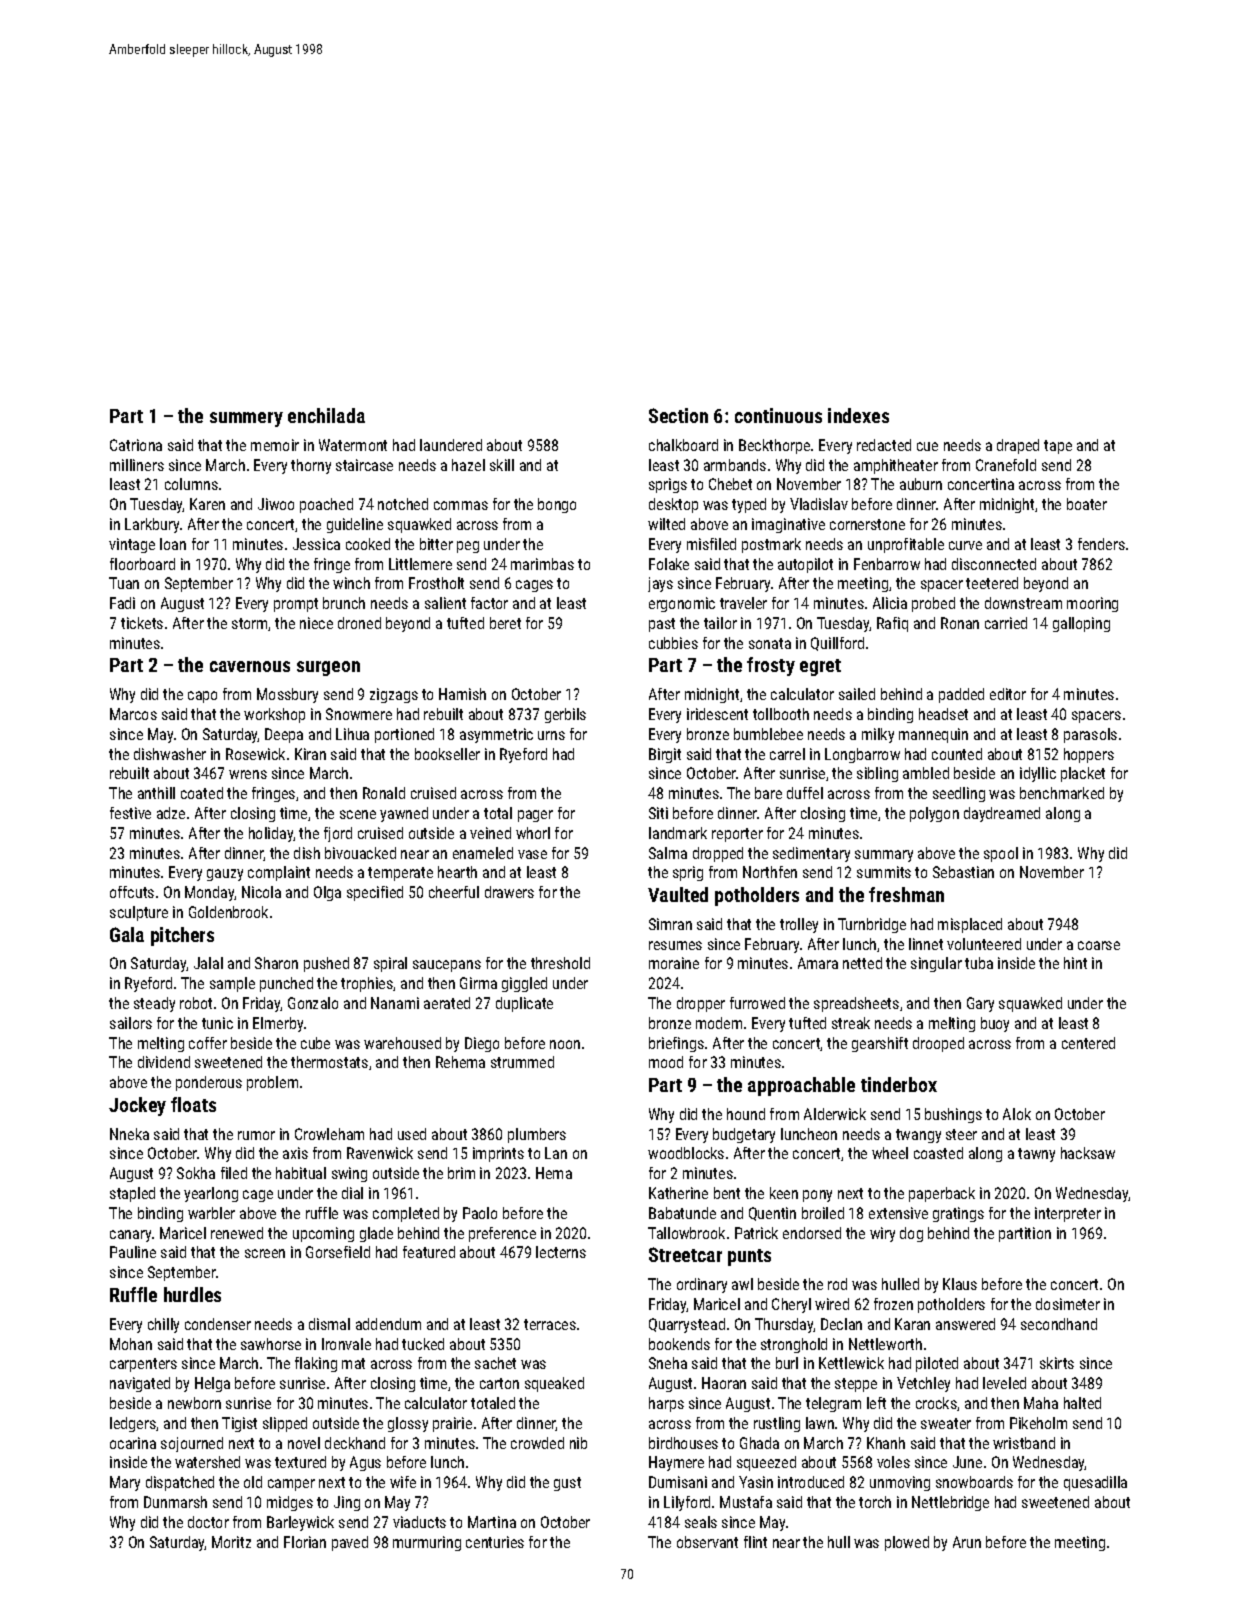 The width and height of the screenshot is (1241, 1607). What do you see at coordinates (196, 1173) in the screenshot?
I see `Sokha` at bounding box center [196, 1173].
